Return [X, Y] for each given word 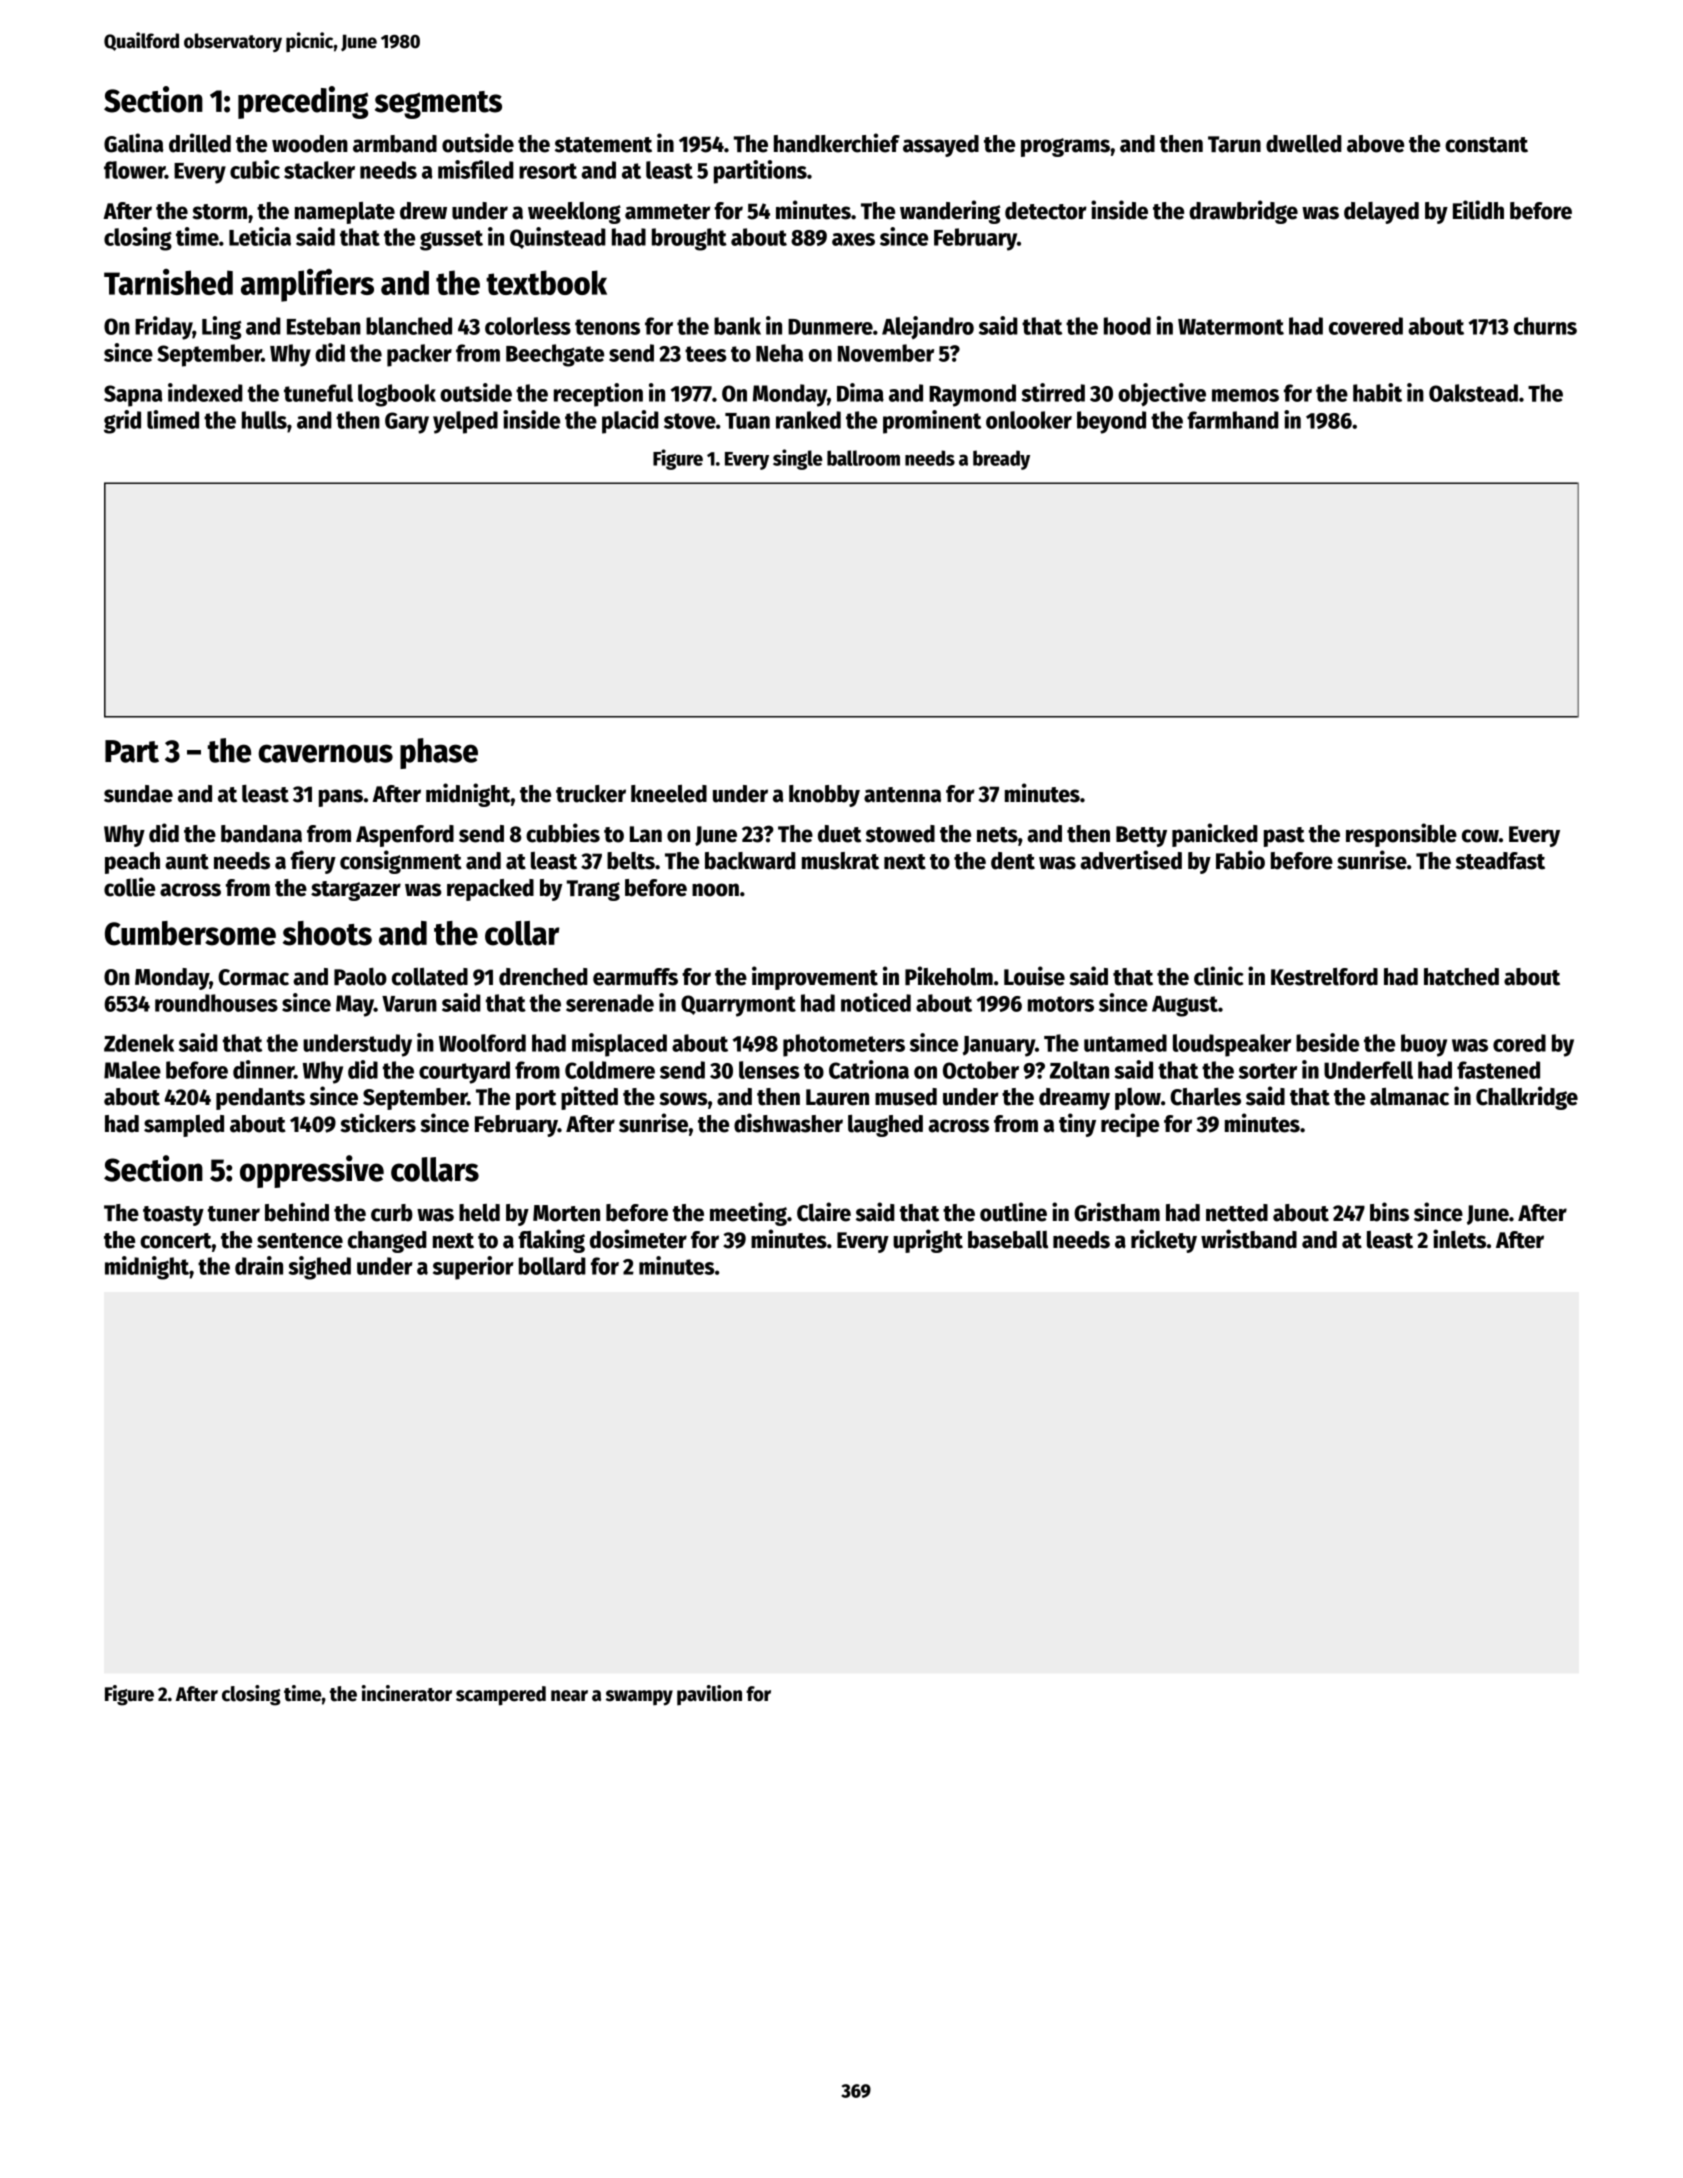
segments [438, 105]
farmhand [1233, 420]
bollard [552, 1266]
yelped [465, 422]
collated [430, 977]
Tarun [1234, 144]
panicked [1215, 835]
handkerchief [837, 143]
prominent [932, 422]
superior [473, 1268]
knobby [824, 796]
